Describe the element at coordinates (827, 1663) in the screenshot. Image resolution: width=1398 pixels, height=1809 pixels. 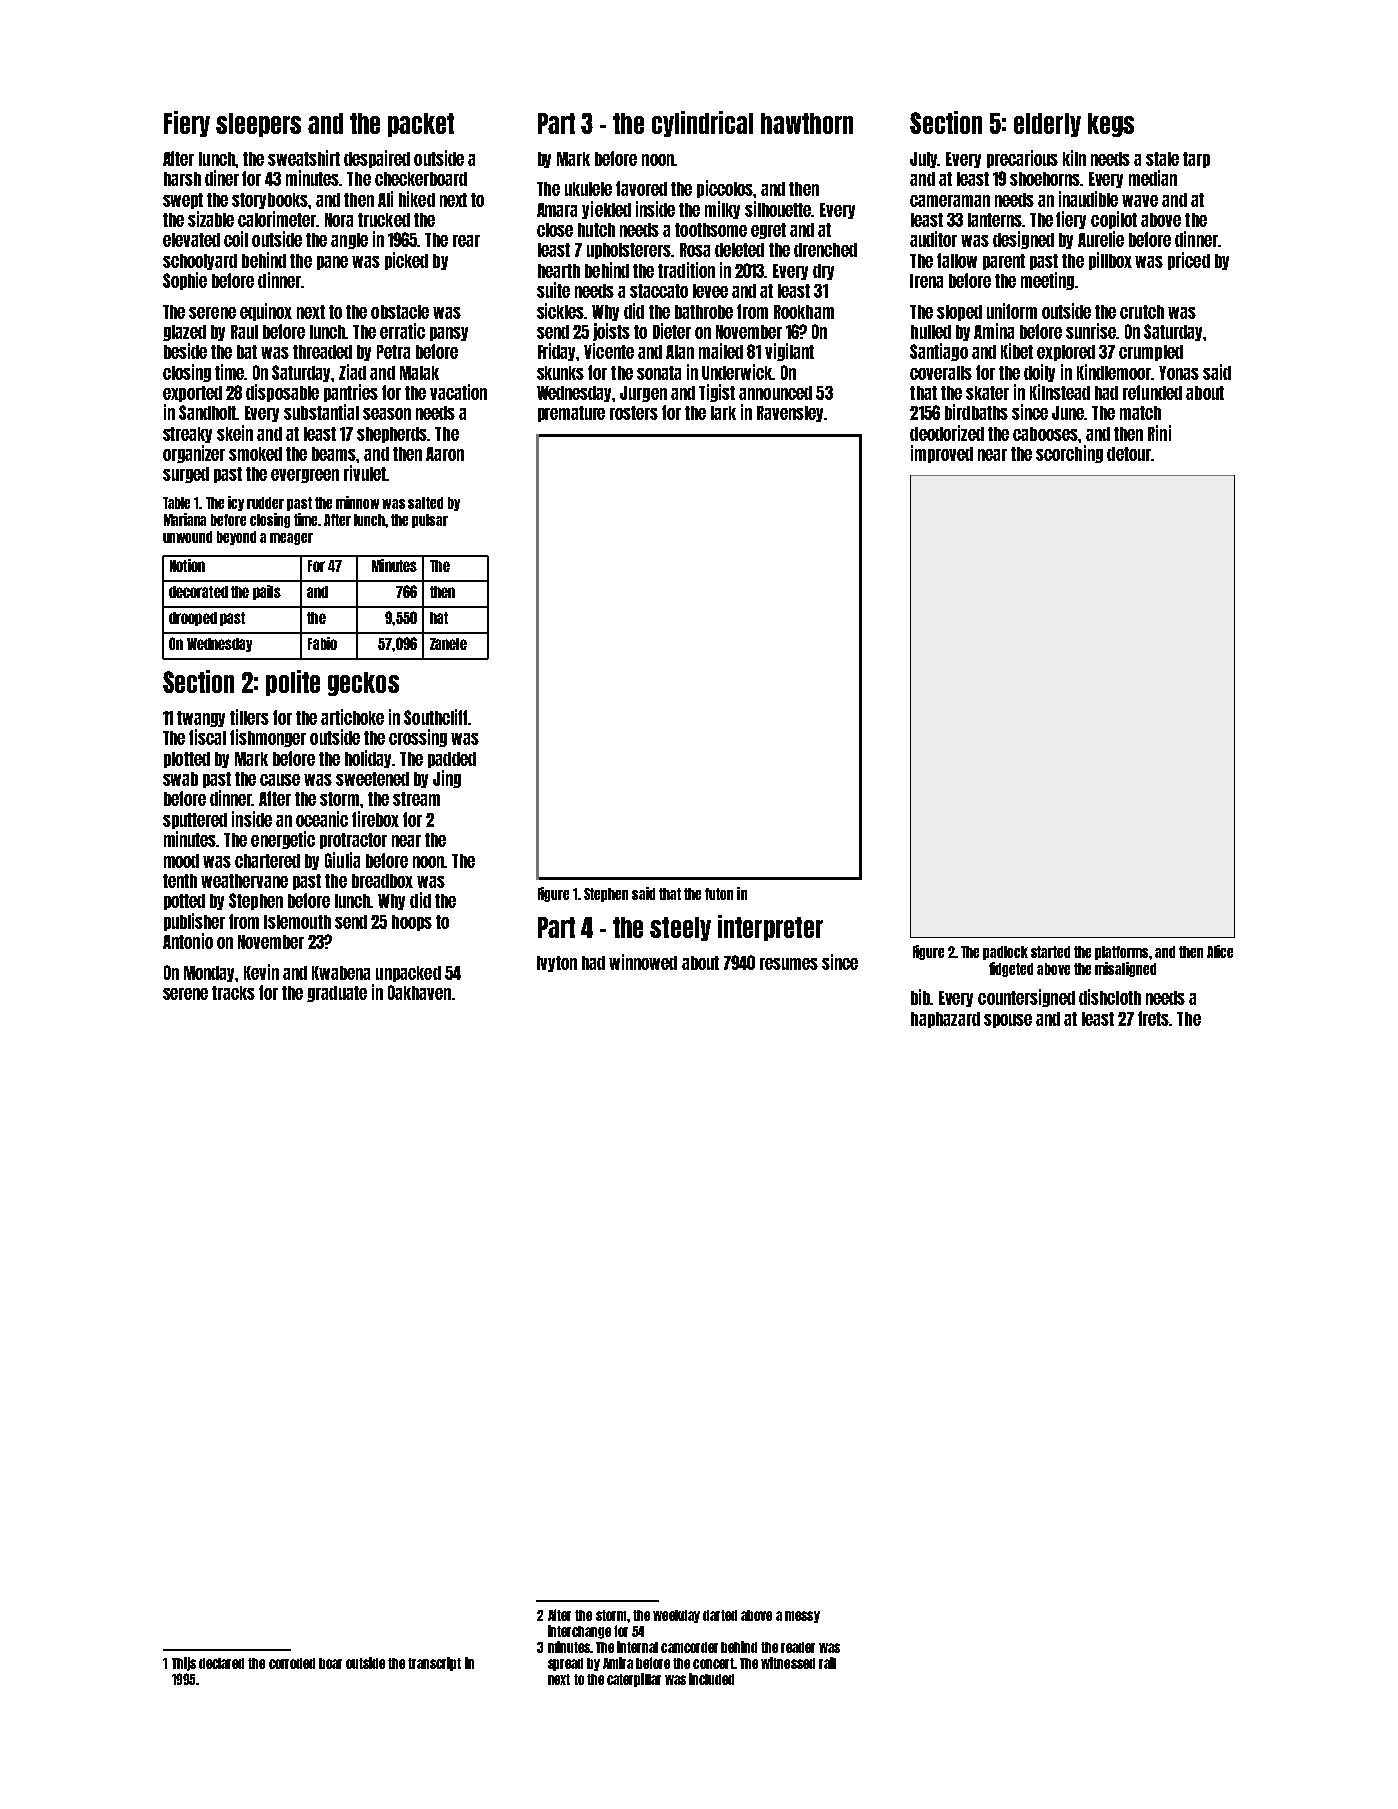
I see `rail` at that location.
